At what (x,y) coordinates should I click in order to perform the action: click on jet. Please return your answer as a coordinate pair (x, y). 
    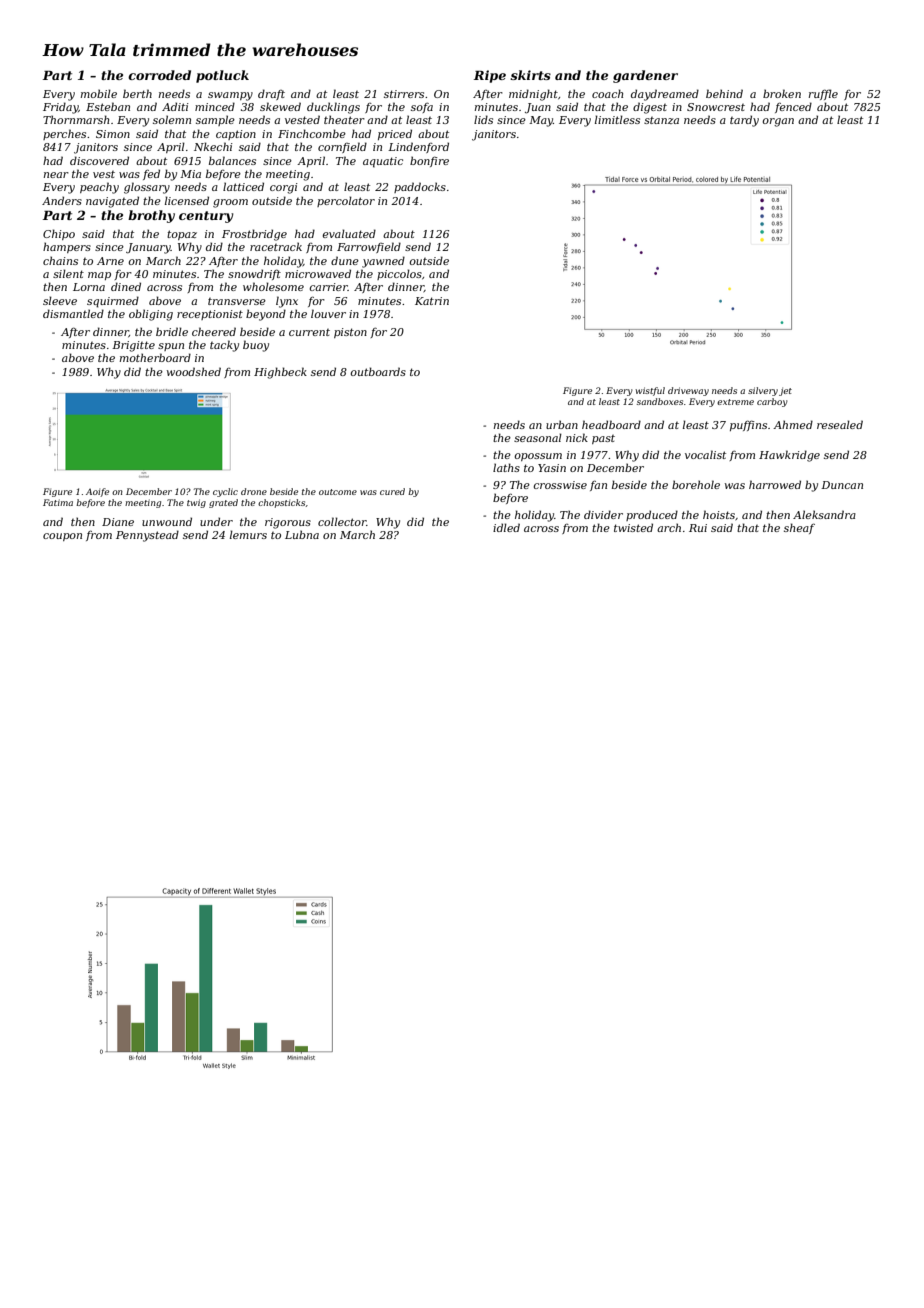
    Looking at the image, I should click on (785, 391).
